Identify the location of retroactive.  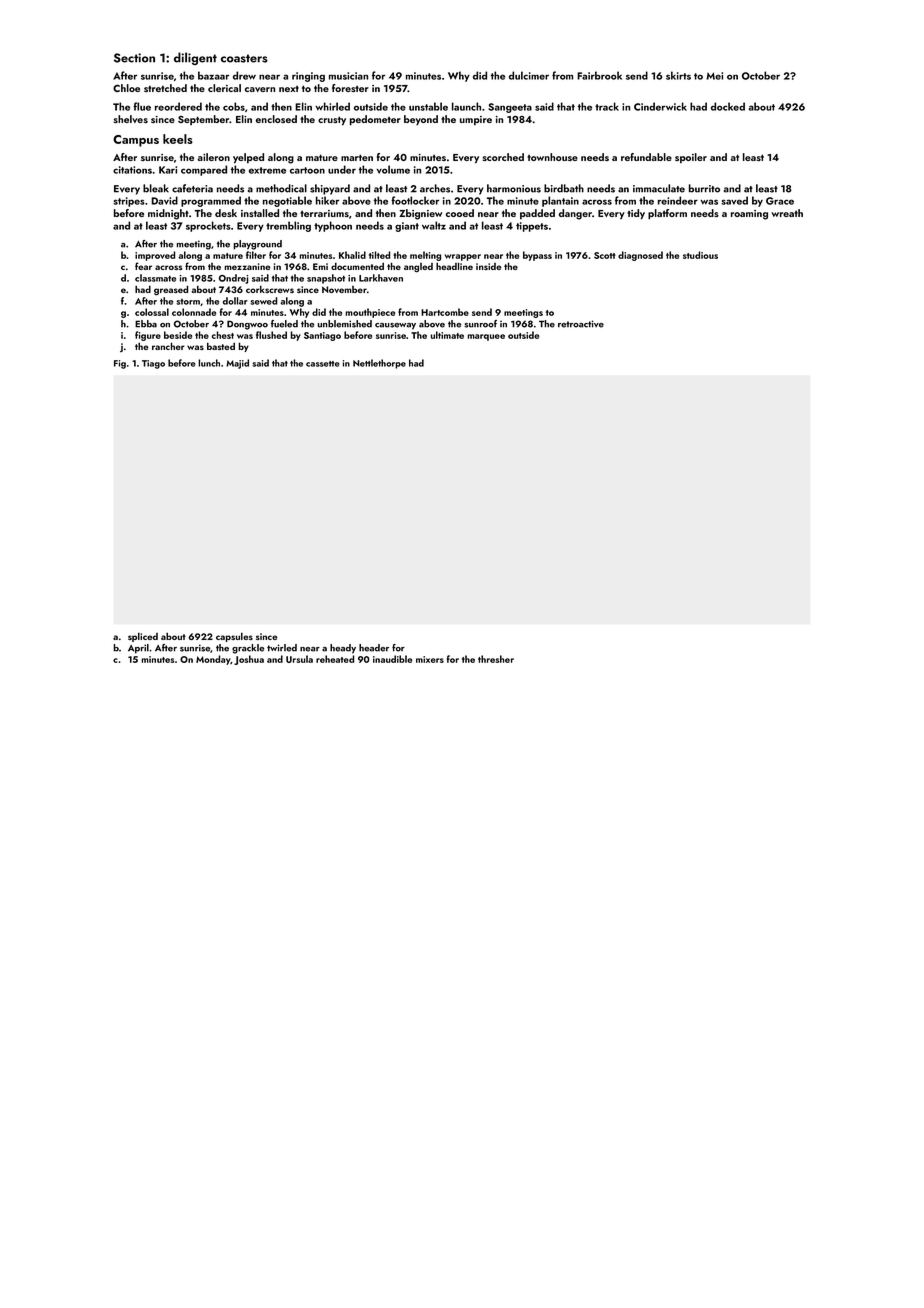
(581, 324).
